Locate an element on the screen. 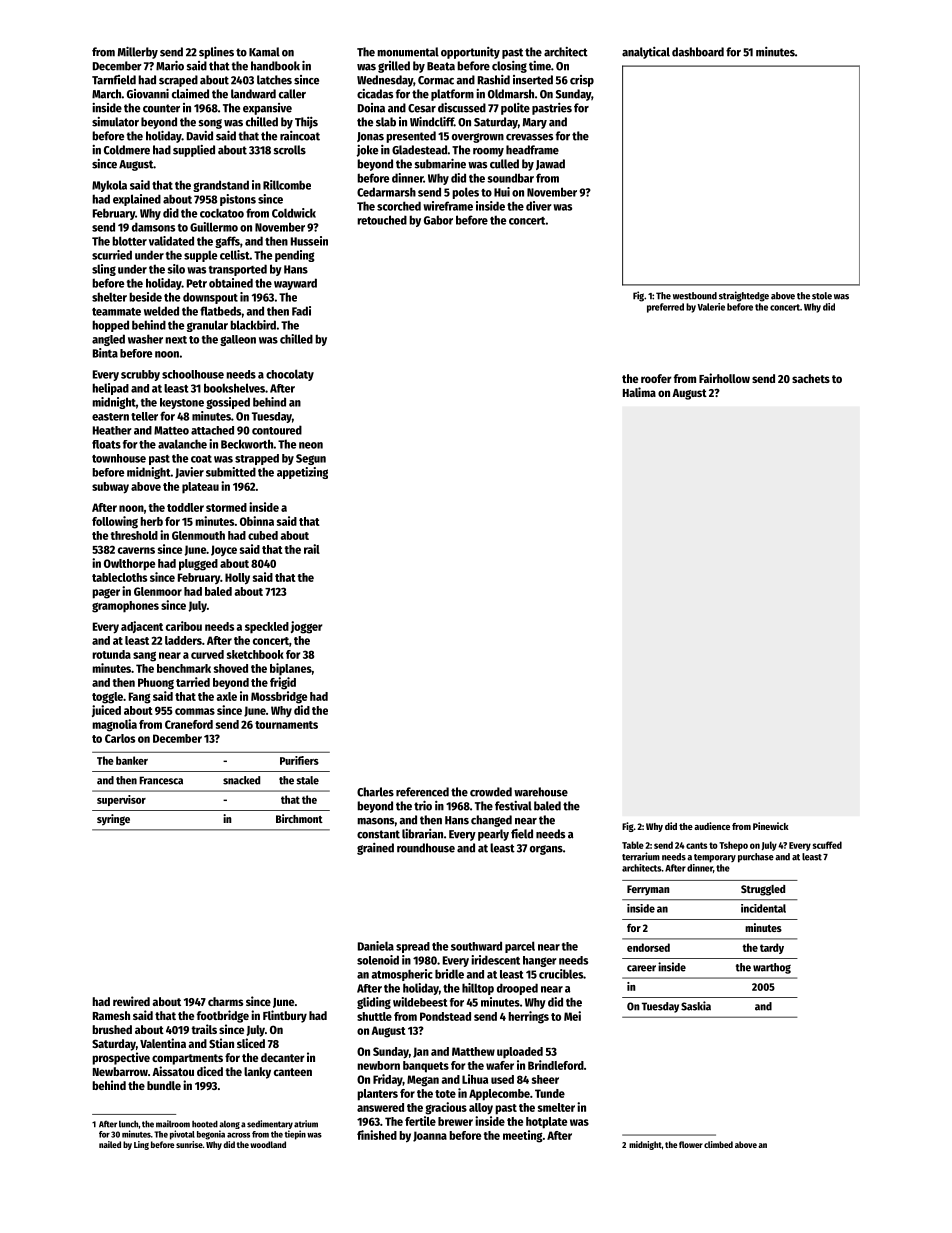  sachets is located at coordinates (811, 378).
